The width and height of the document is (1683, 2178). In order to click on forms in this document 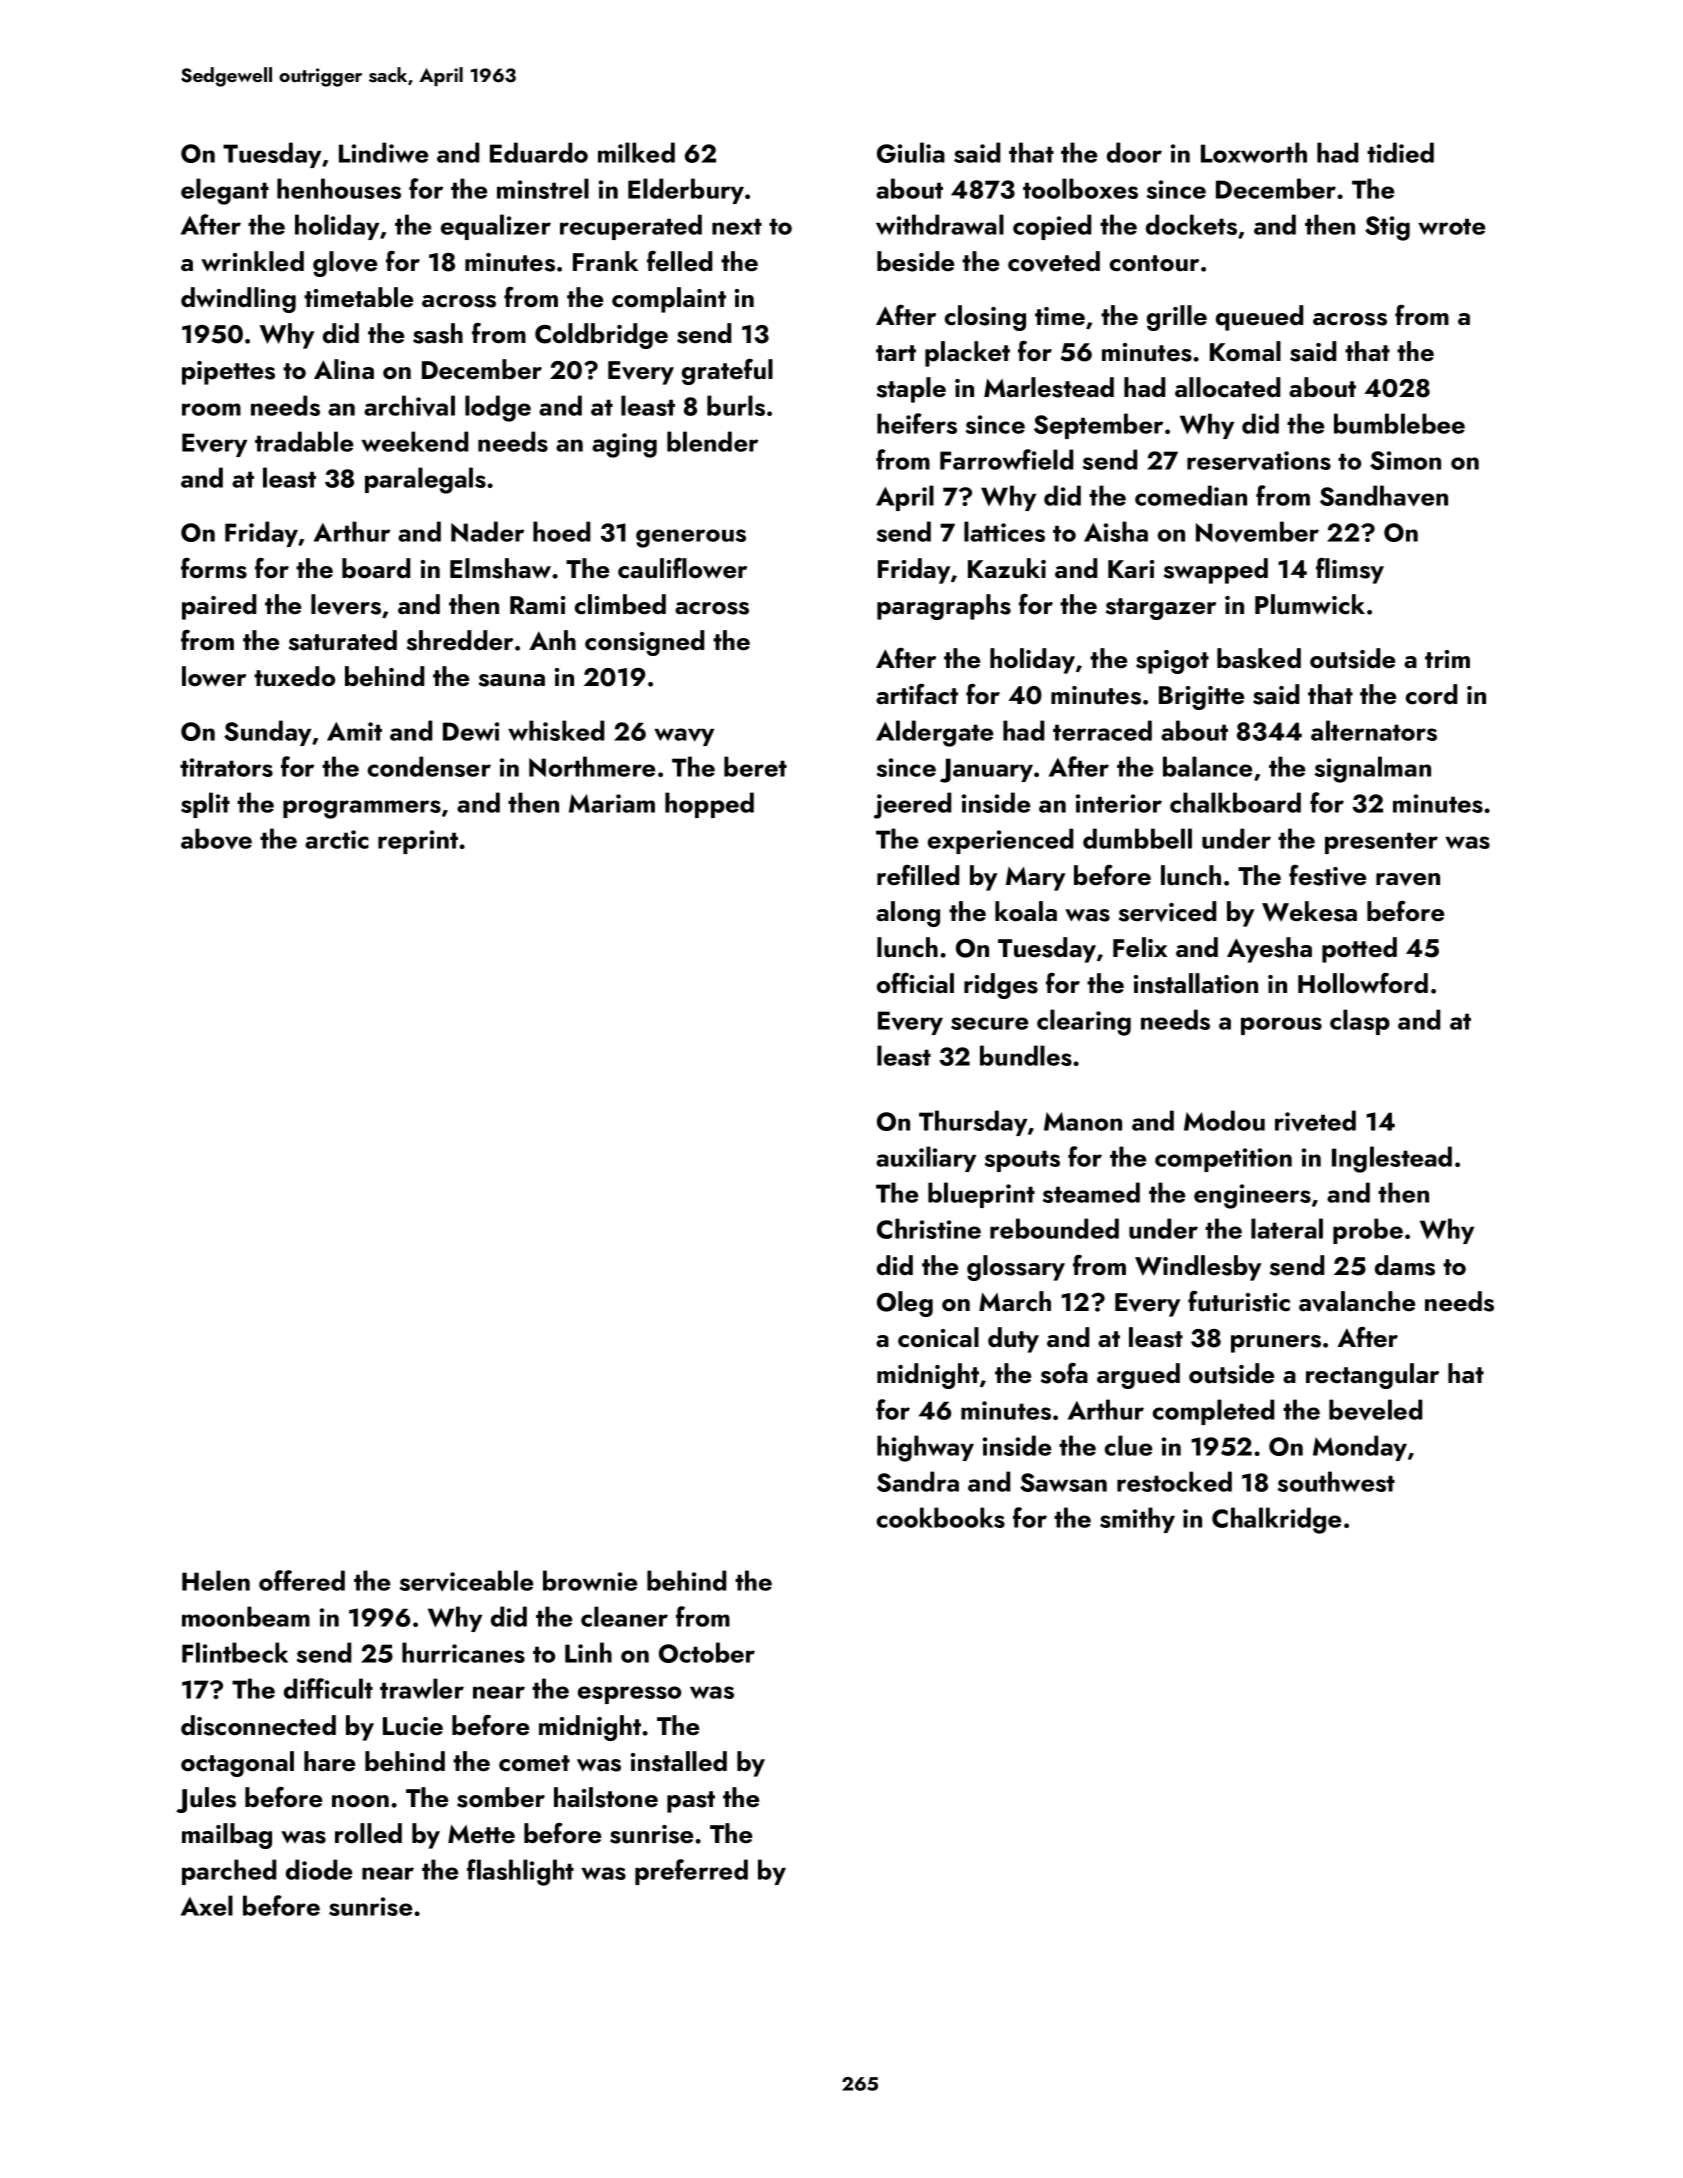, I will do `click(214, 568)`.
